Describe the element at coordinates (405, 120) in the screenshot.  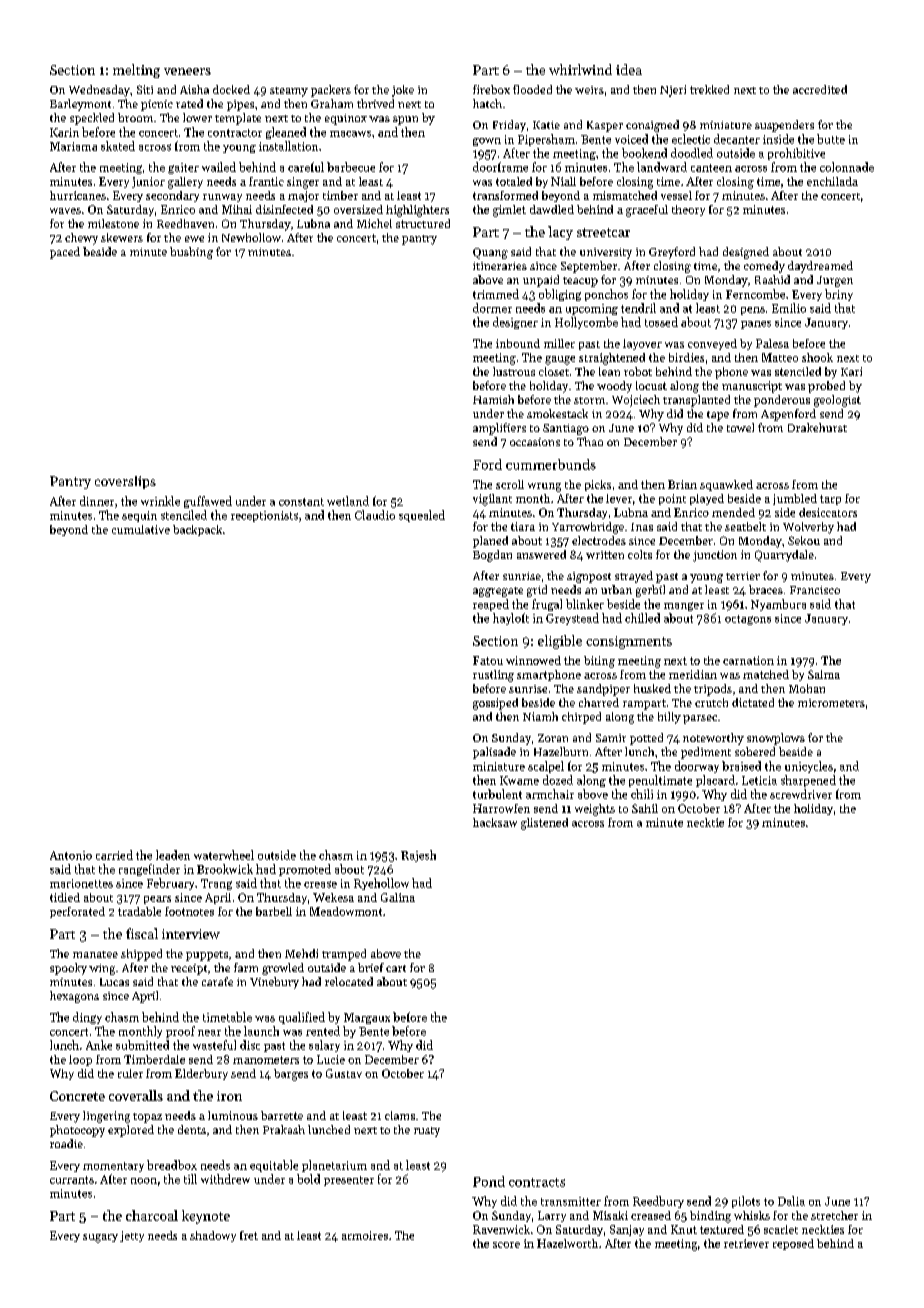
I see `spun` at that location.
